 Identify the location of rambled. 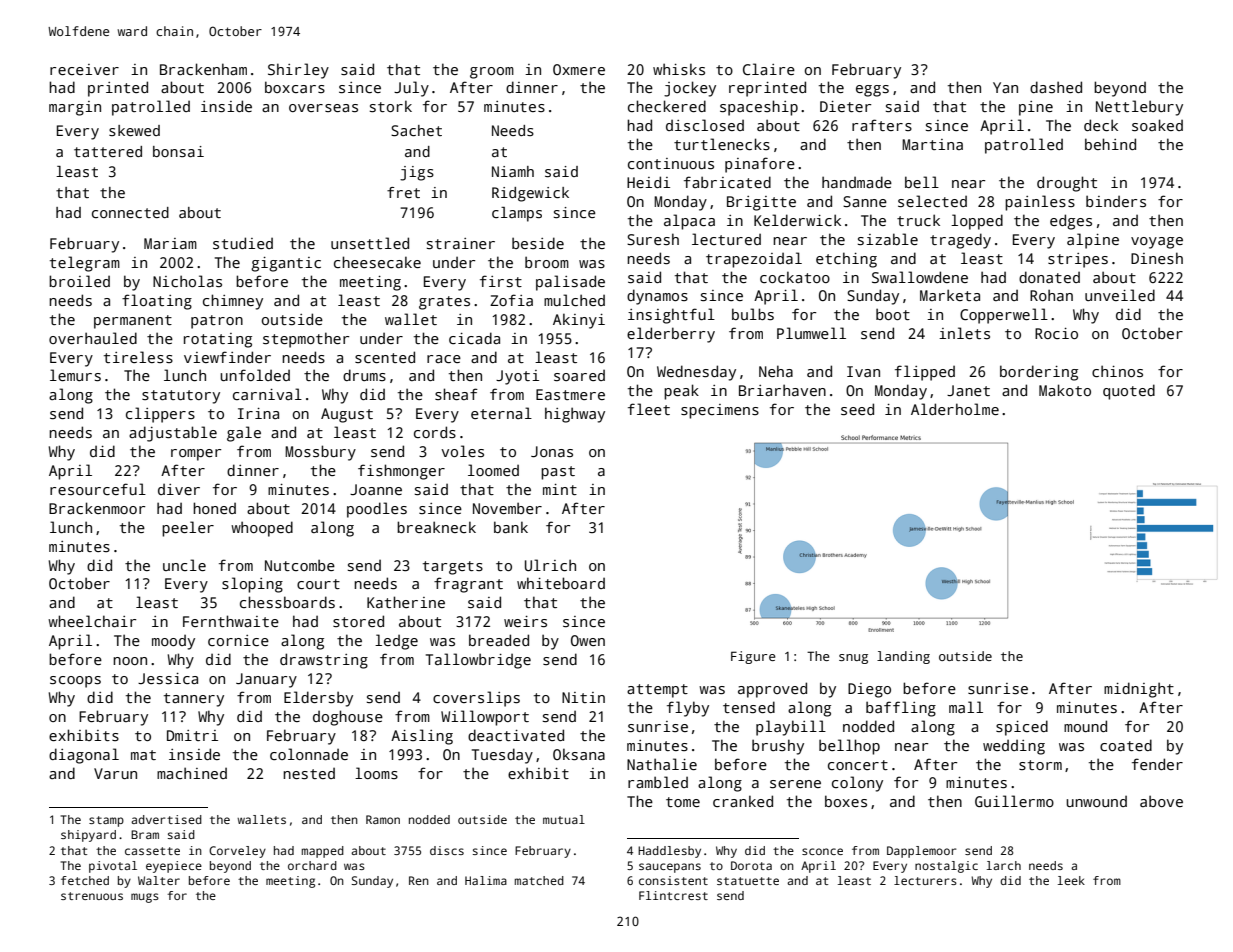
(658, 782).
